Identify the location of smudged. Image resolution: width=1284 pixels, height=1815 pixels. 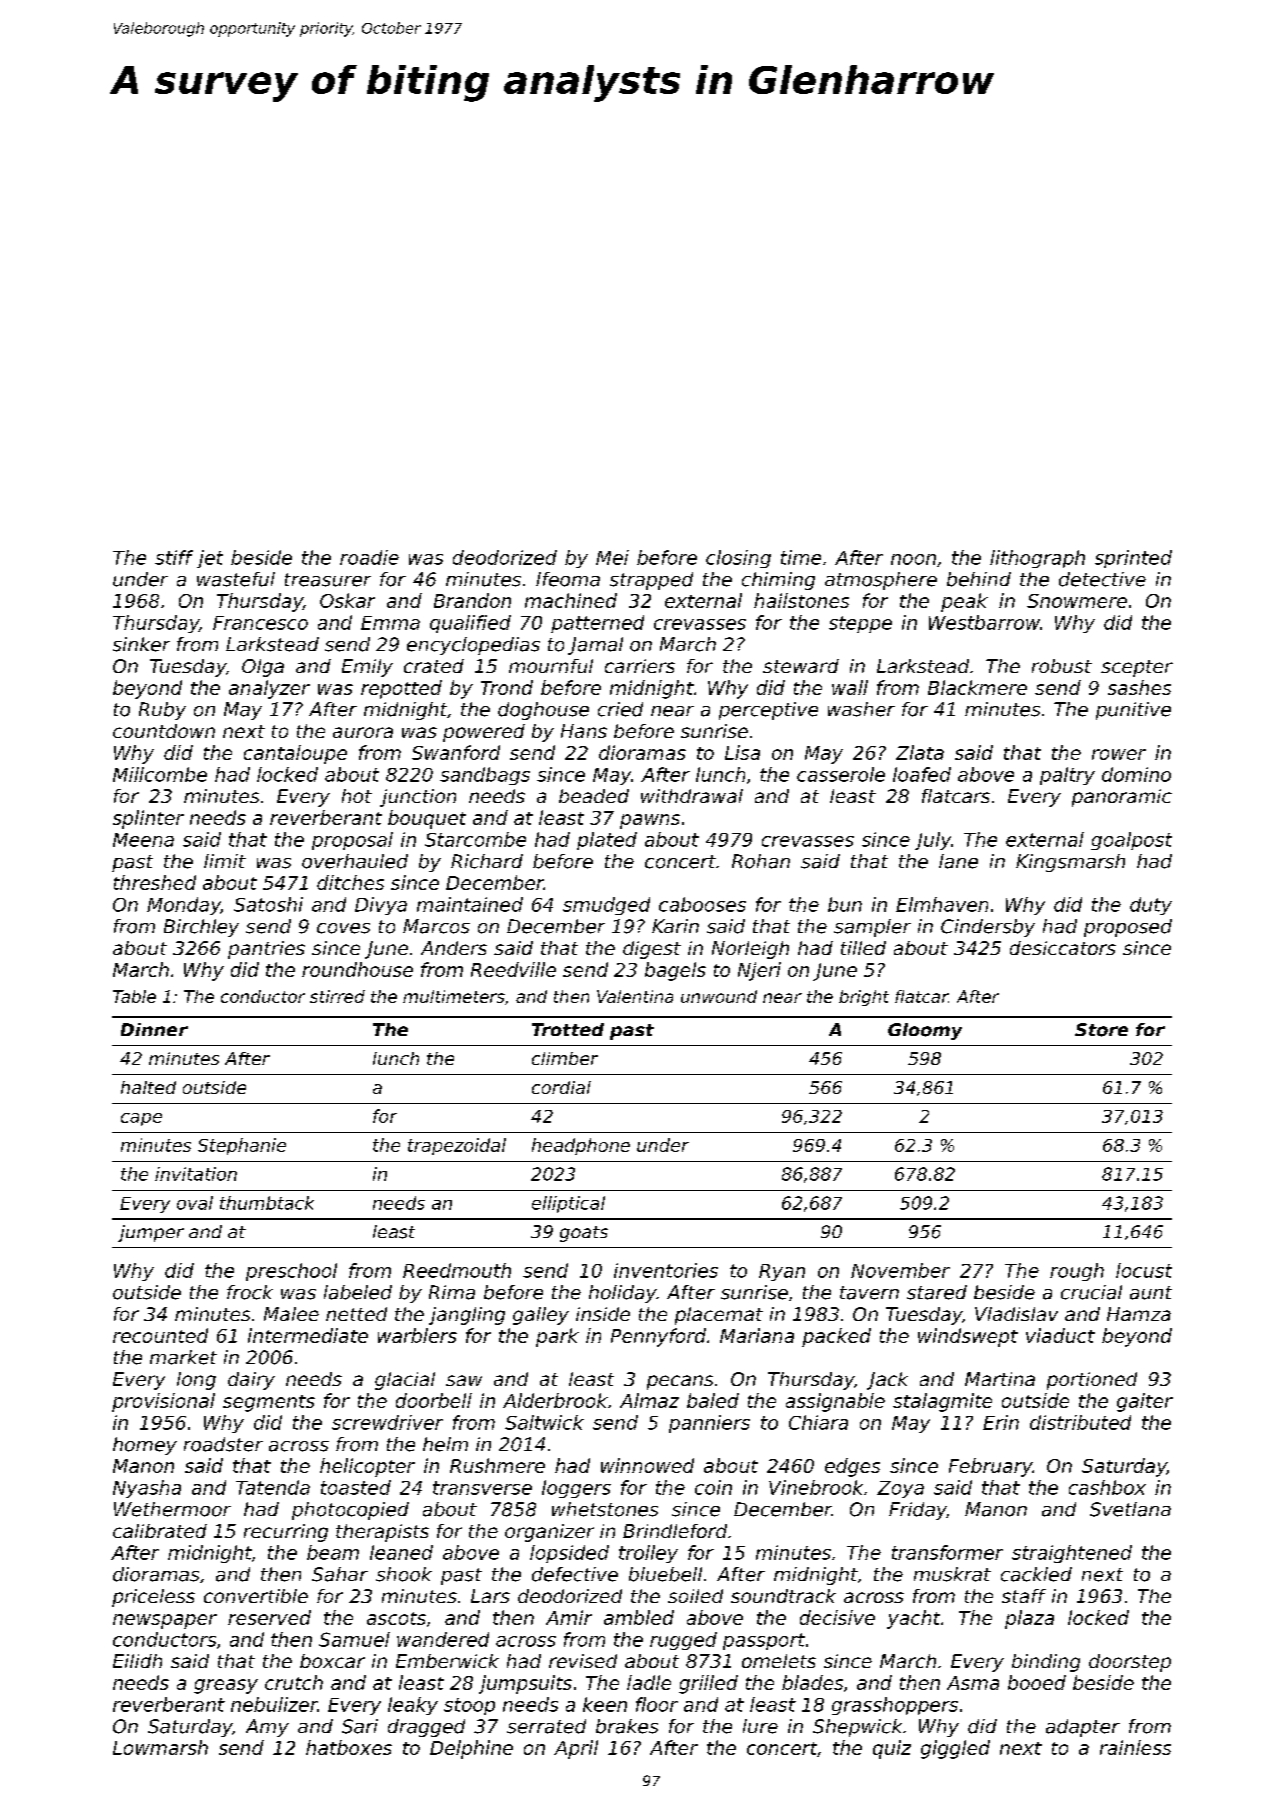
(606, 906).
